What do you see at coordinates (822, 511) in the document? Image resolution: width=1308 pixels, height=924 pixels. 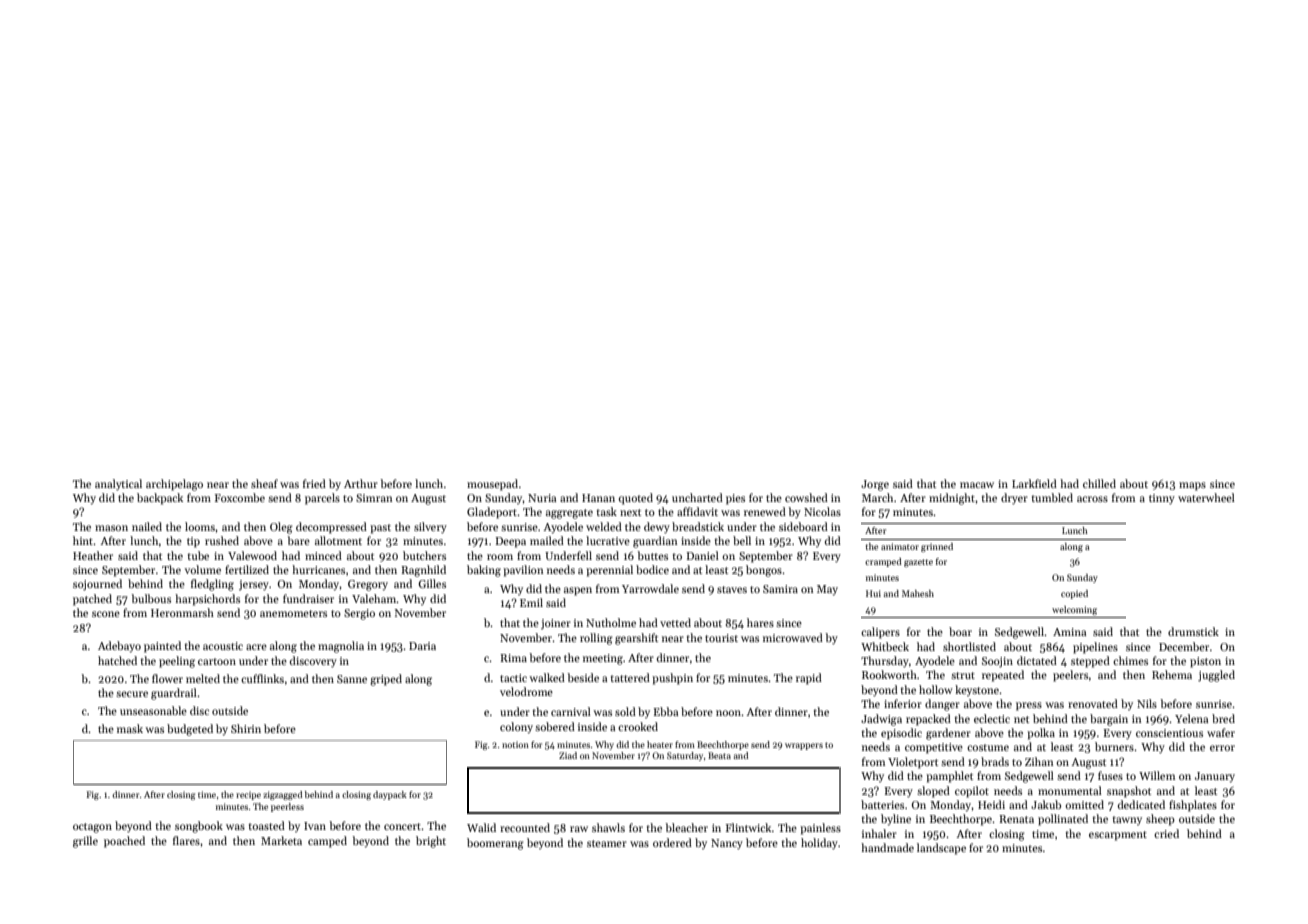 I see `Nicolas` at bounding box center [822, 511].
